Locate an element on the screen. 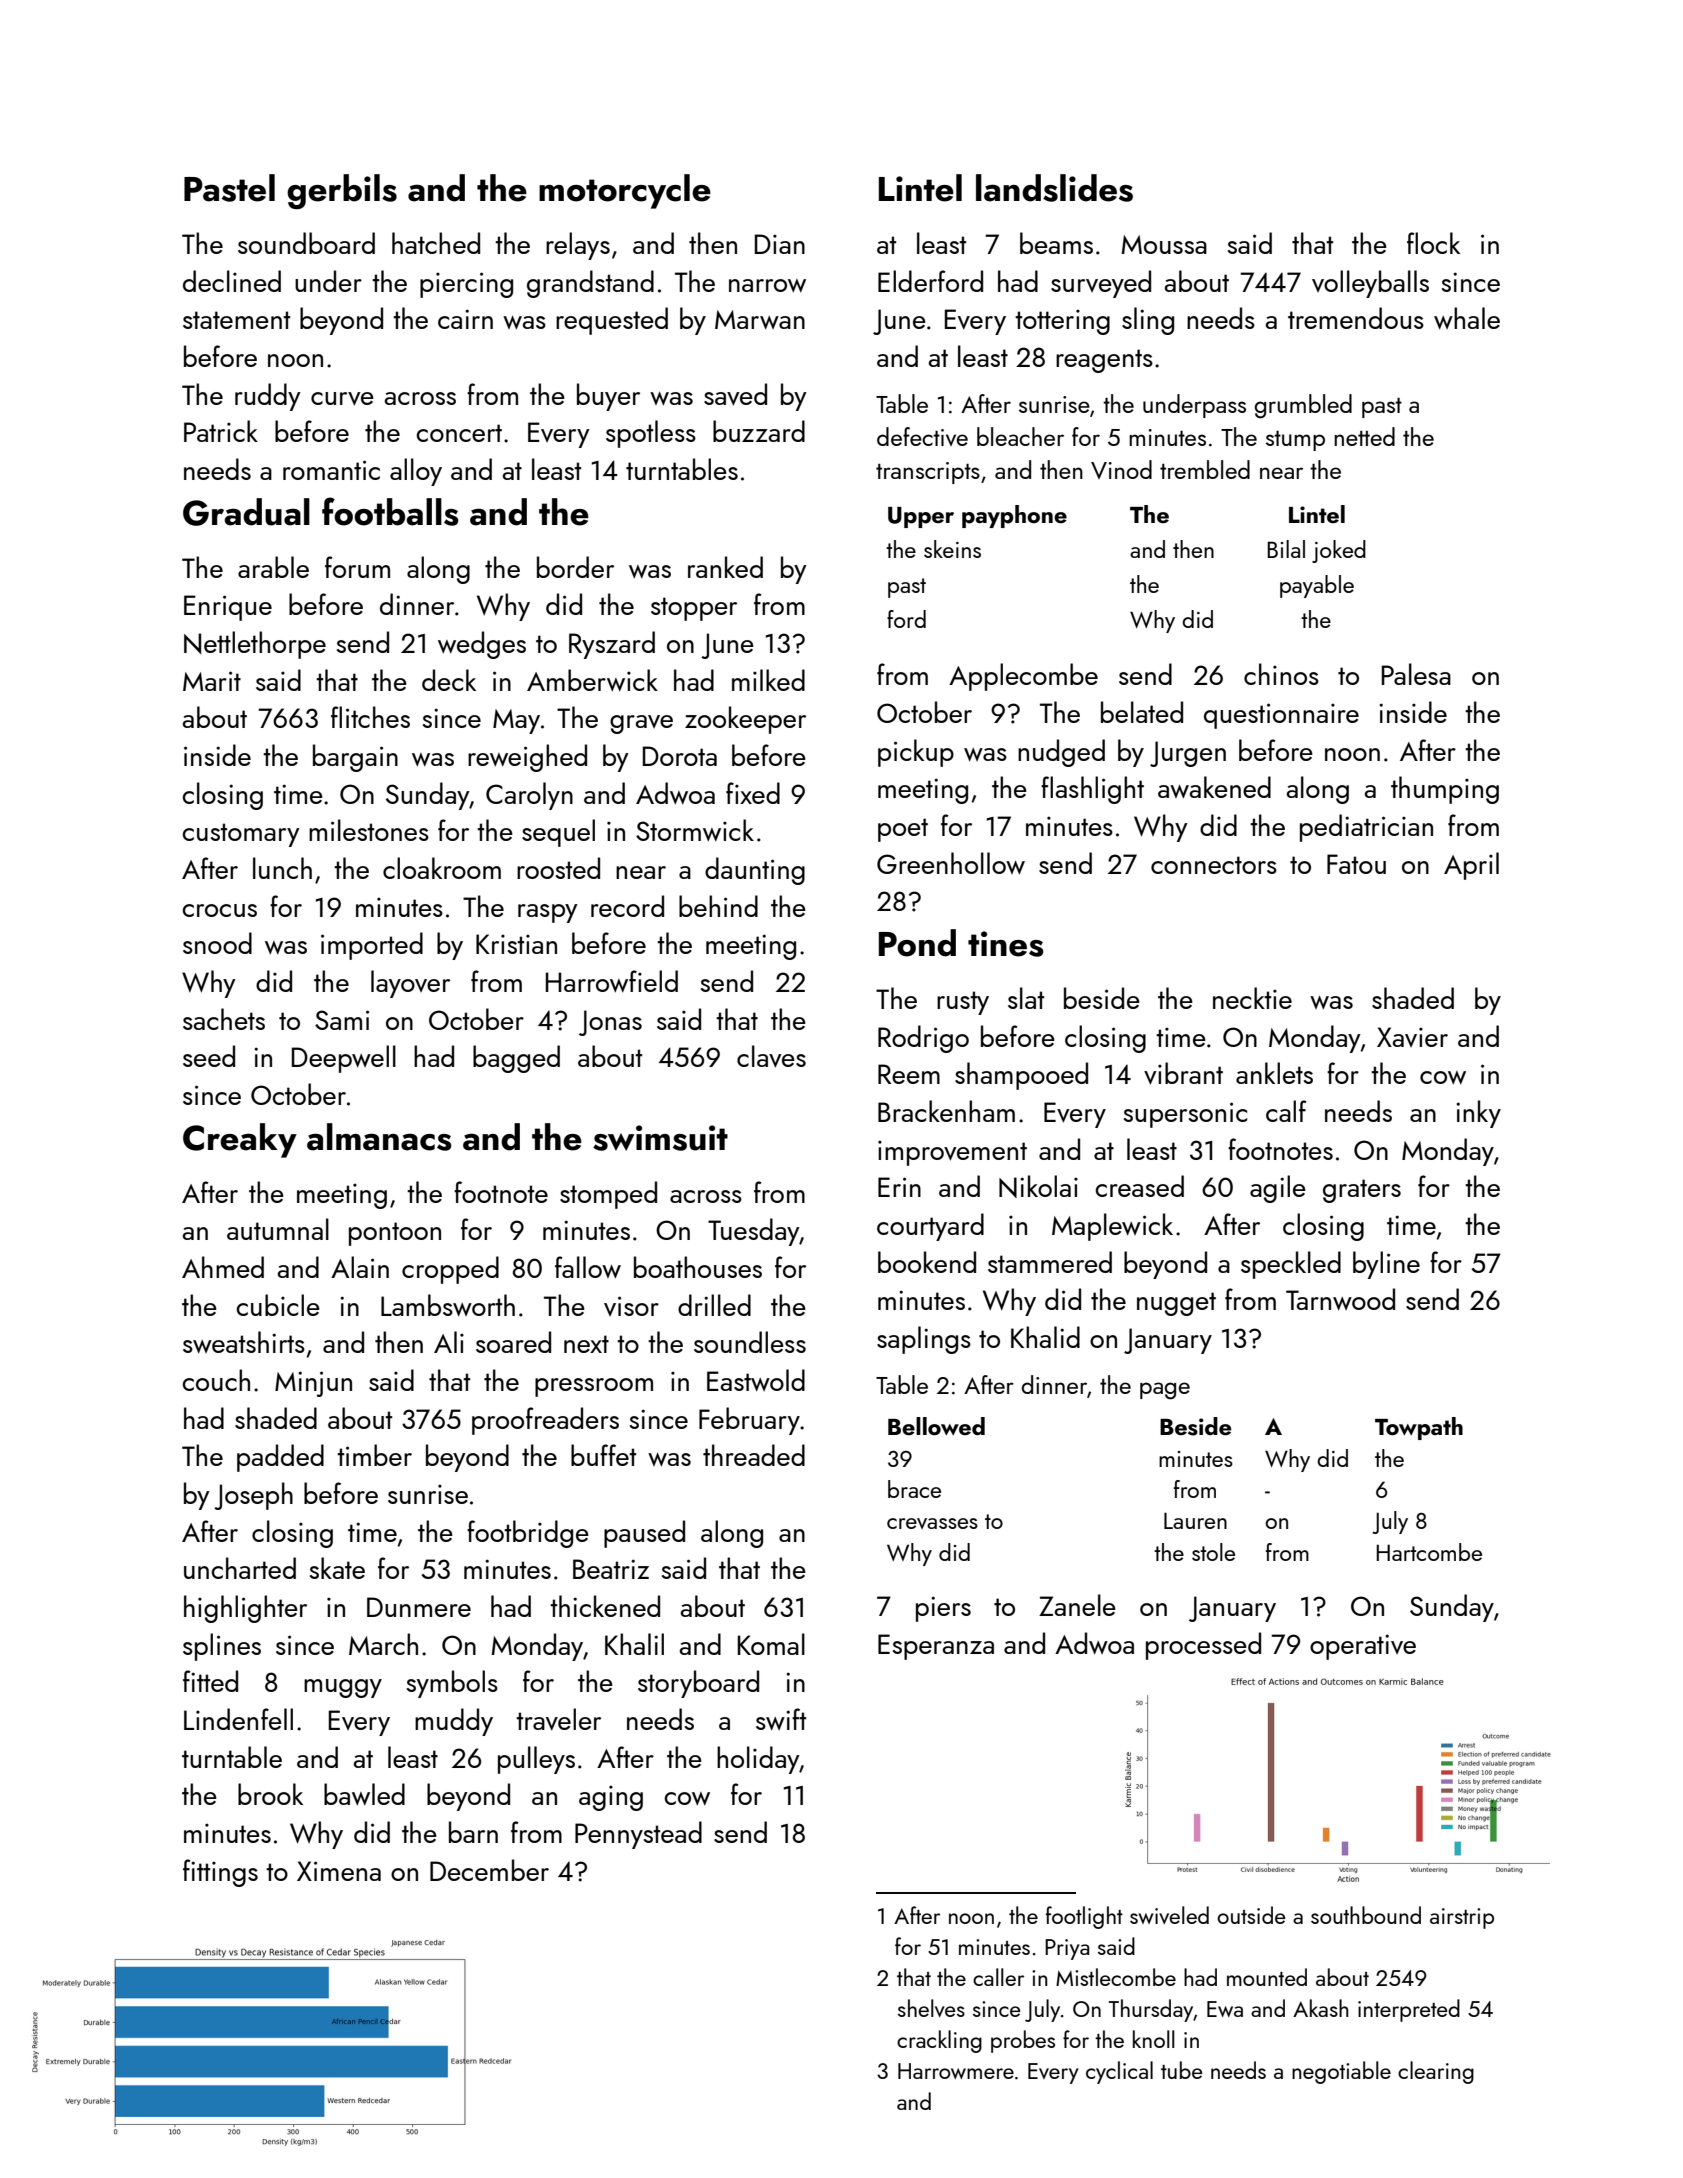 The width and height of the screenshot is (1683, 2178). gerbils is located at coordinates (342, 191).
